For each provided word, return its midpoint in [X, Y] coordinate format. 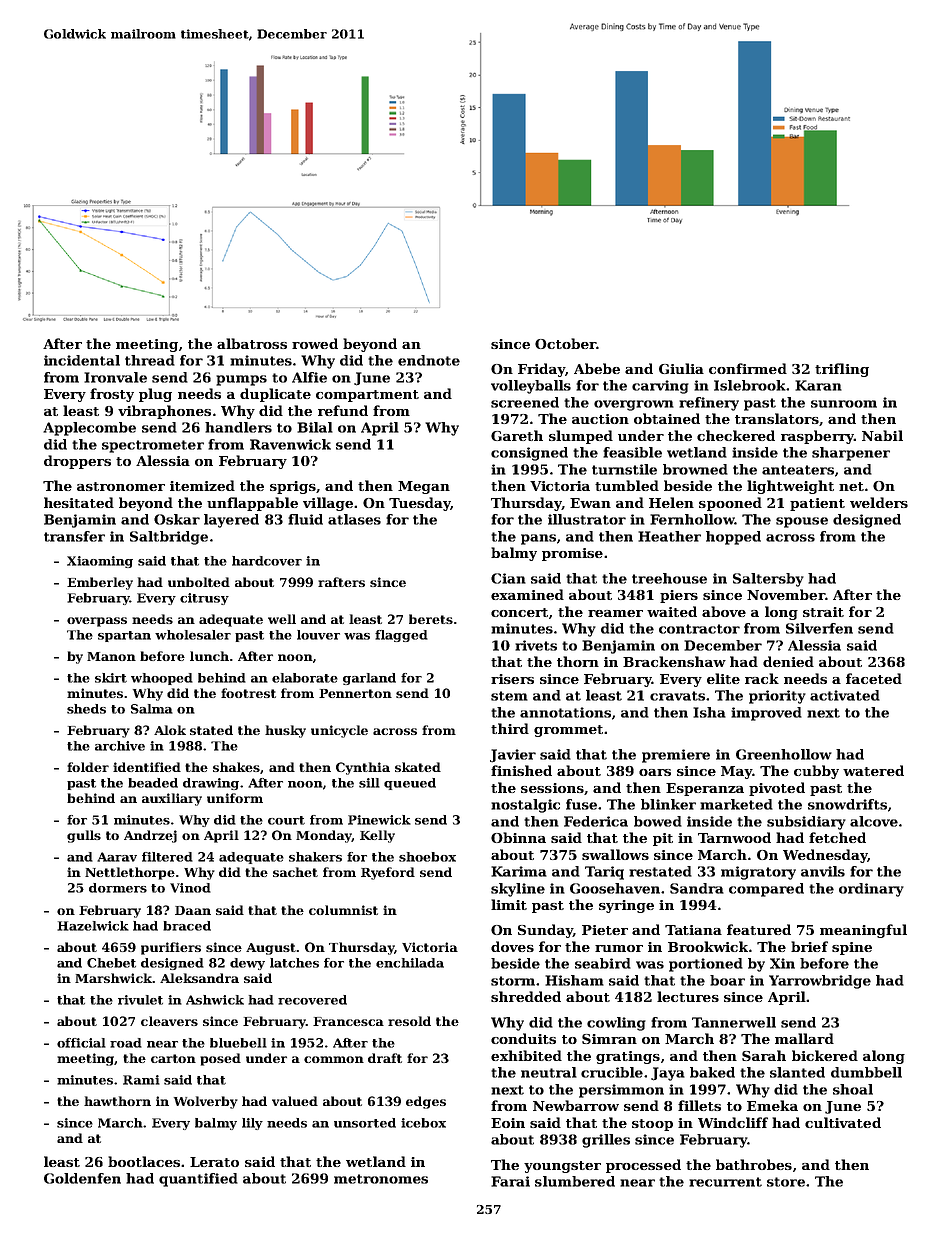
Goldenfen [82, 1178]
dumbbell [866, 1072]
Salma [152, 709]
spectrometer [153, 446]
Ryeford [388, 873]
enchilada [410, 963]
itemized [202, 485]
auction [600, 419]
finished [521, 770]
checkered [736, 435]
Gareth [517, 435]
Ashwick [215, 1000]
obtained [667, 418]
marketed [736, 804]
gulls [84, 836]
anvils [823, 871]
